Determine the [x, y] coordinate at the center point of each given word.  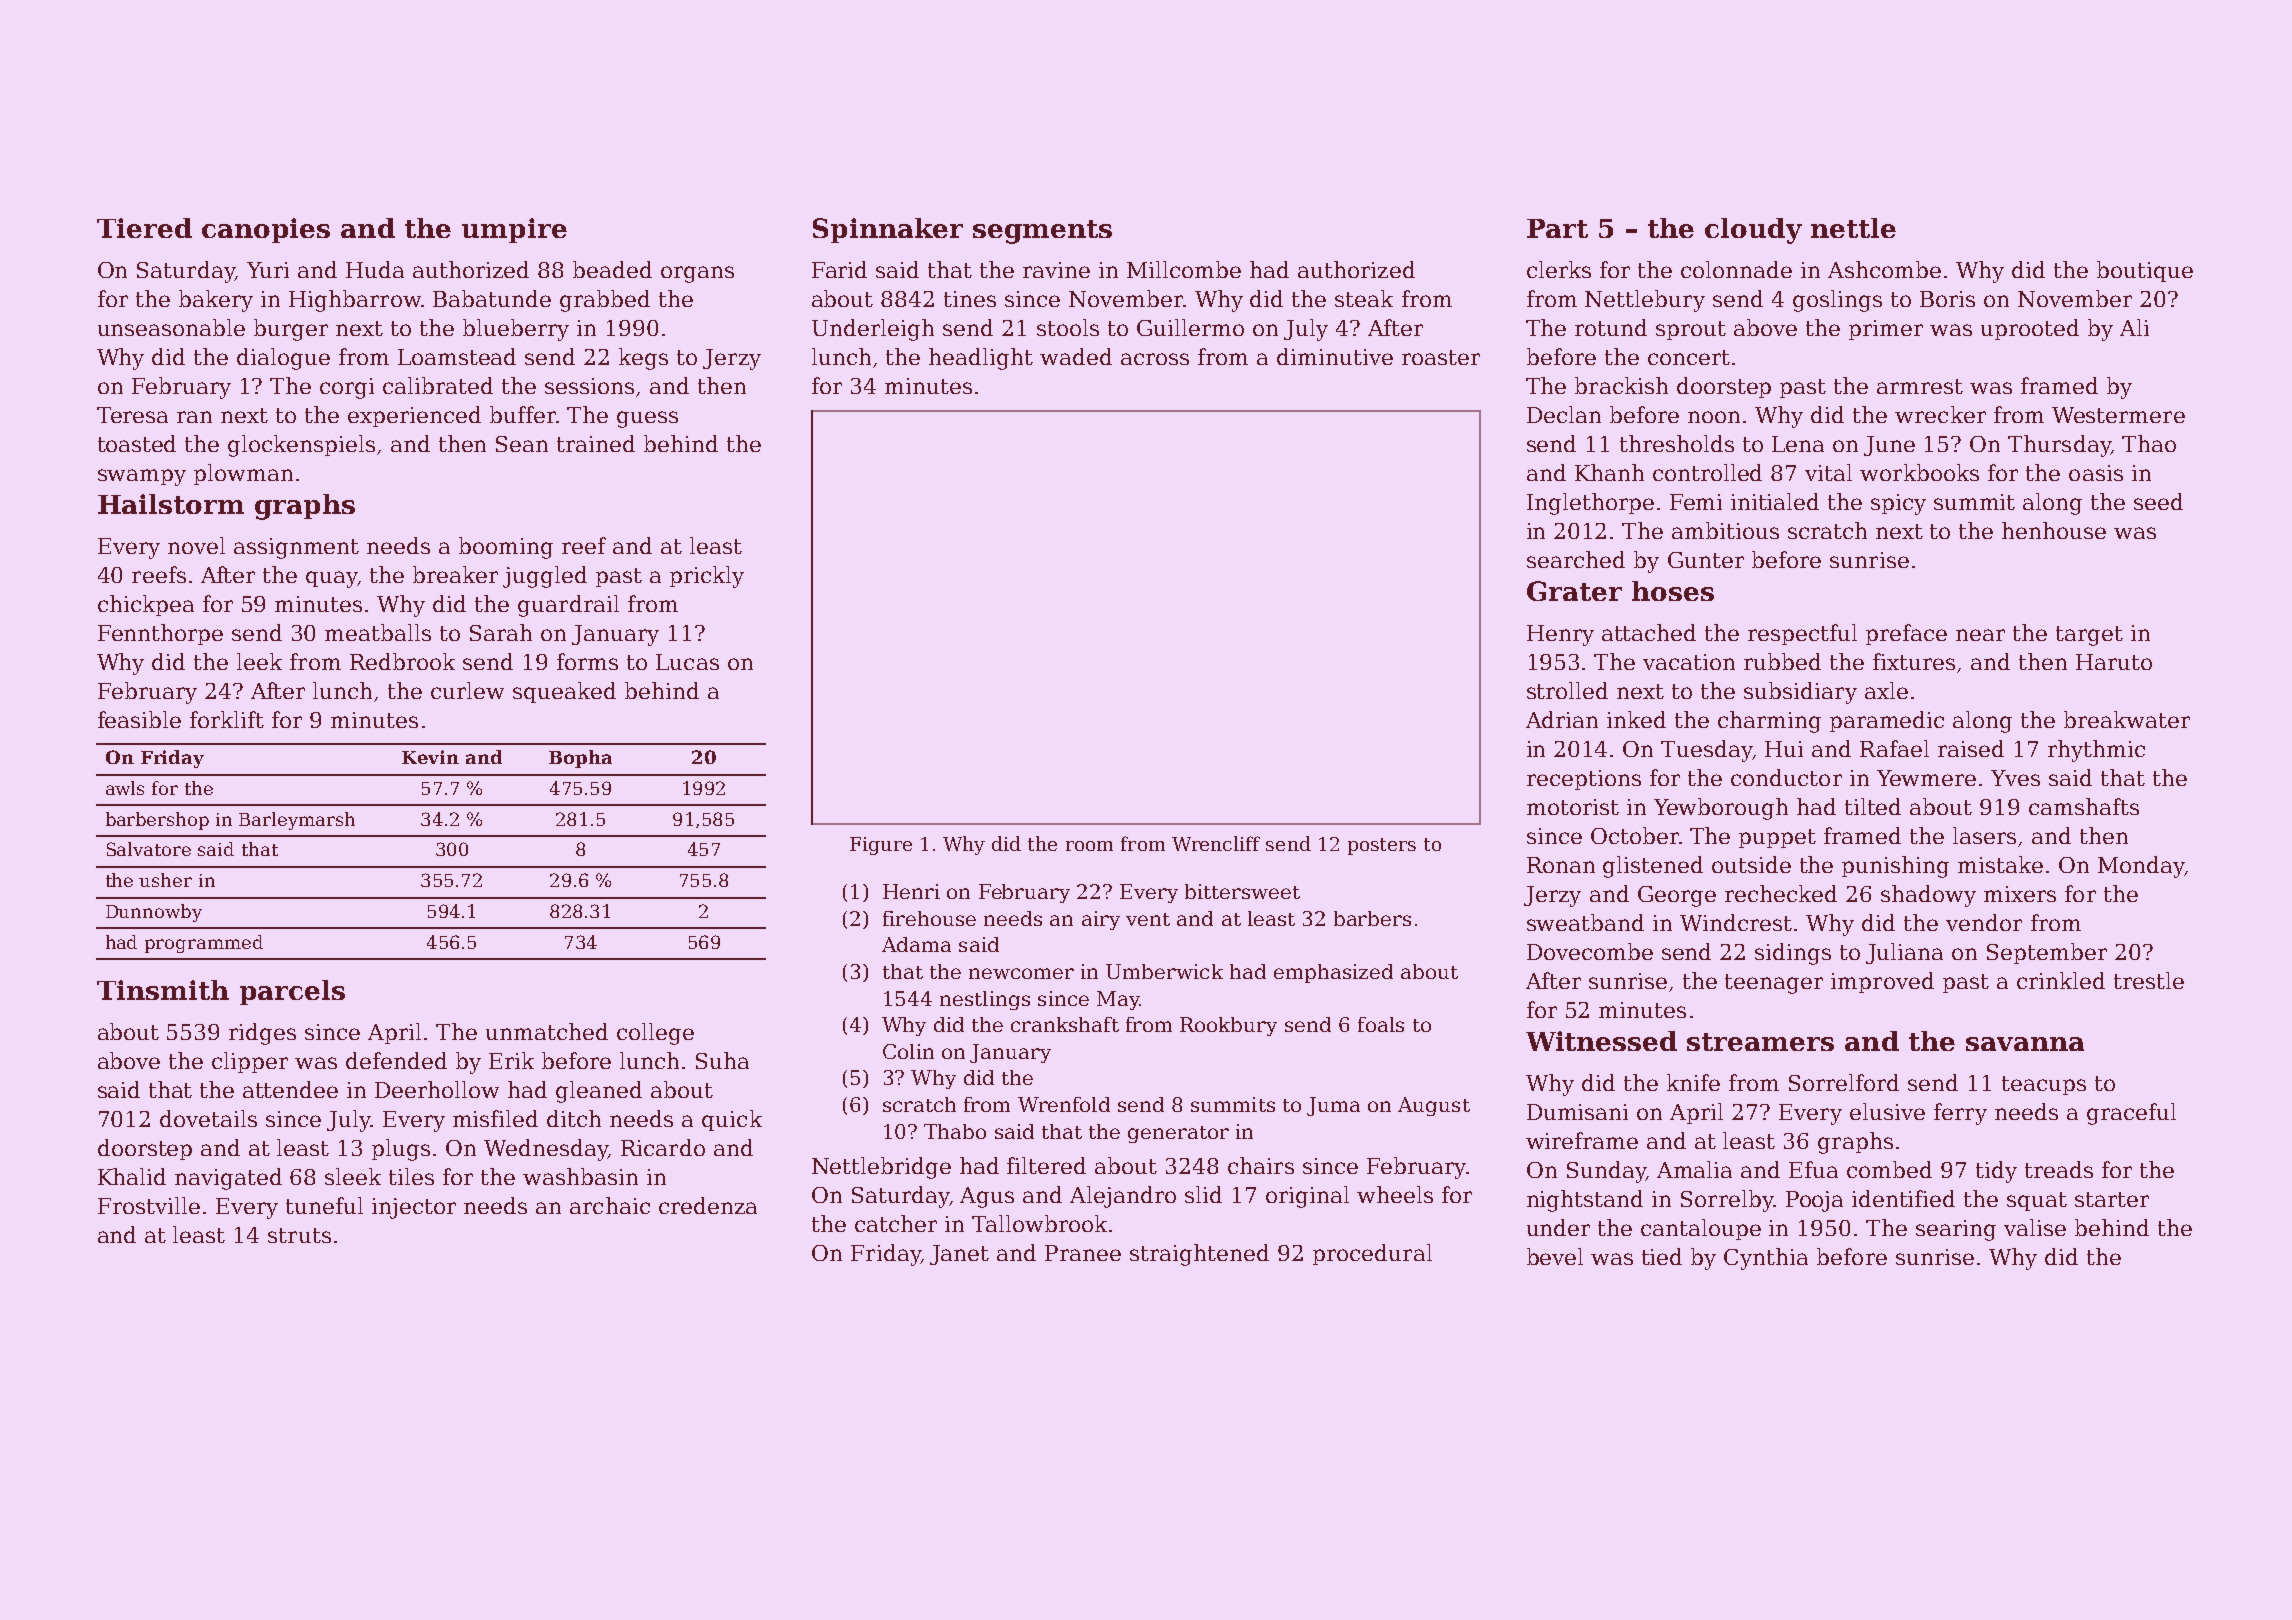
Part [1557, 228]
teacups [2044, 1085]
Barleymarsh [297, 821]
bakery [216, 301]
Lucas [687, 662]
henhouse [2054, 530]
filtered [1046, 1165]
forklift [227, 719]
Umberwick [1164, 971]
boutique [2145, 271]
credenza [708, 1205]
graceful [2131, 1114]
